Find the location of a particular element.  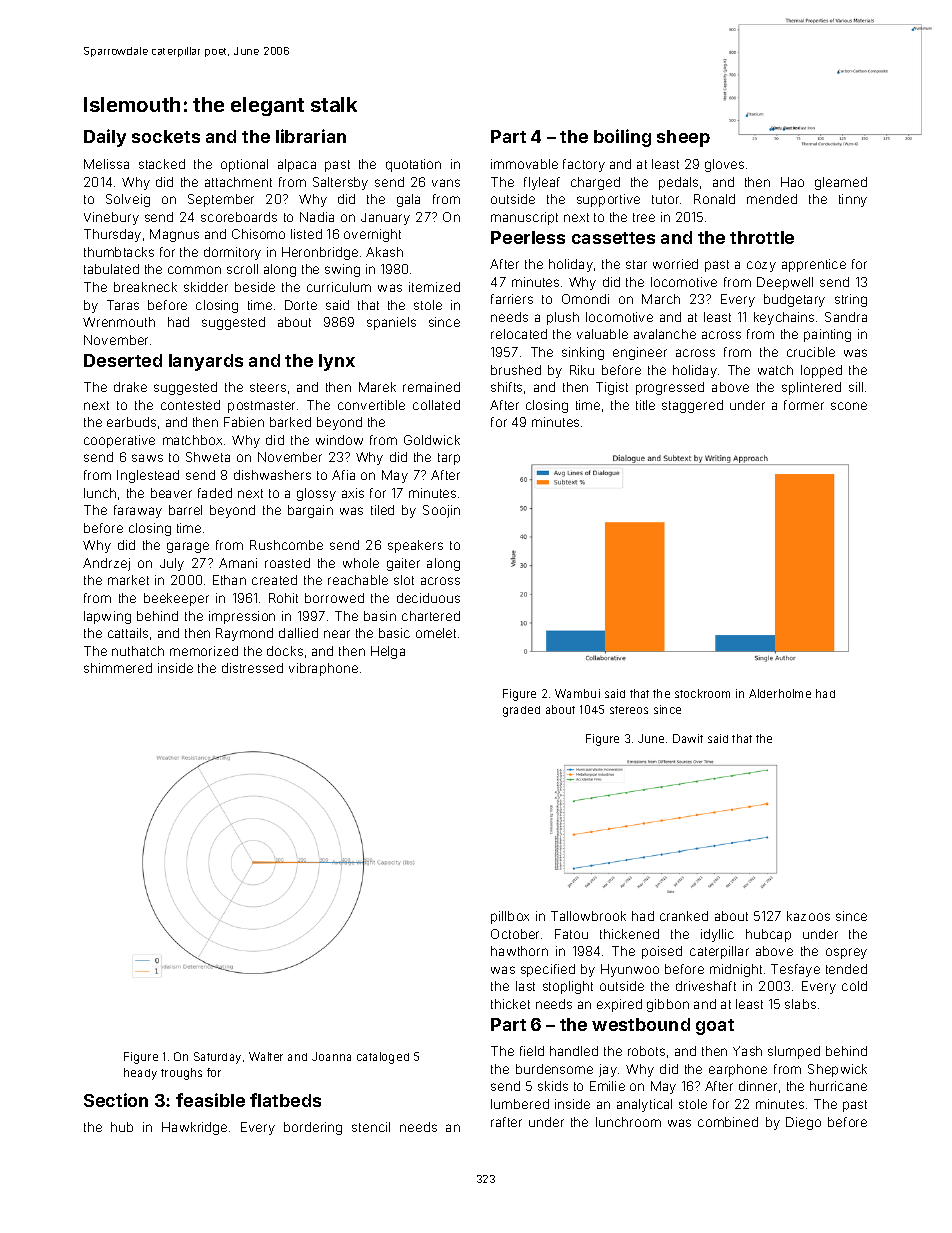

plush is located at coordinates (563, 318).
